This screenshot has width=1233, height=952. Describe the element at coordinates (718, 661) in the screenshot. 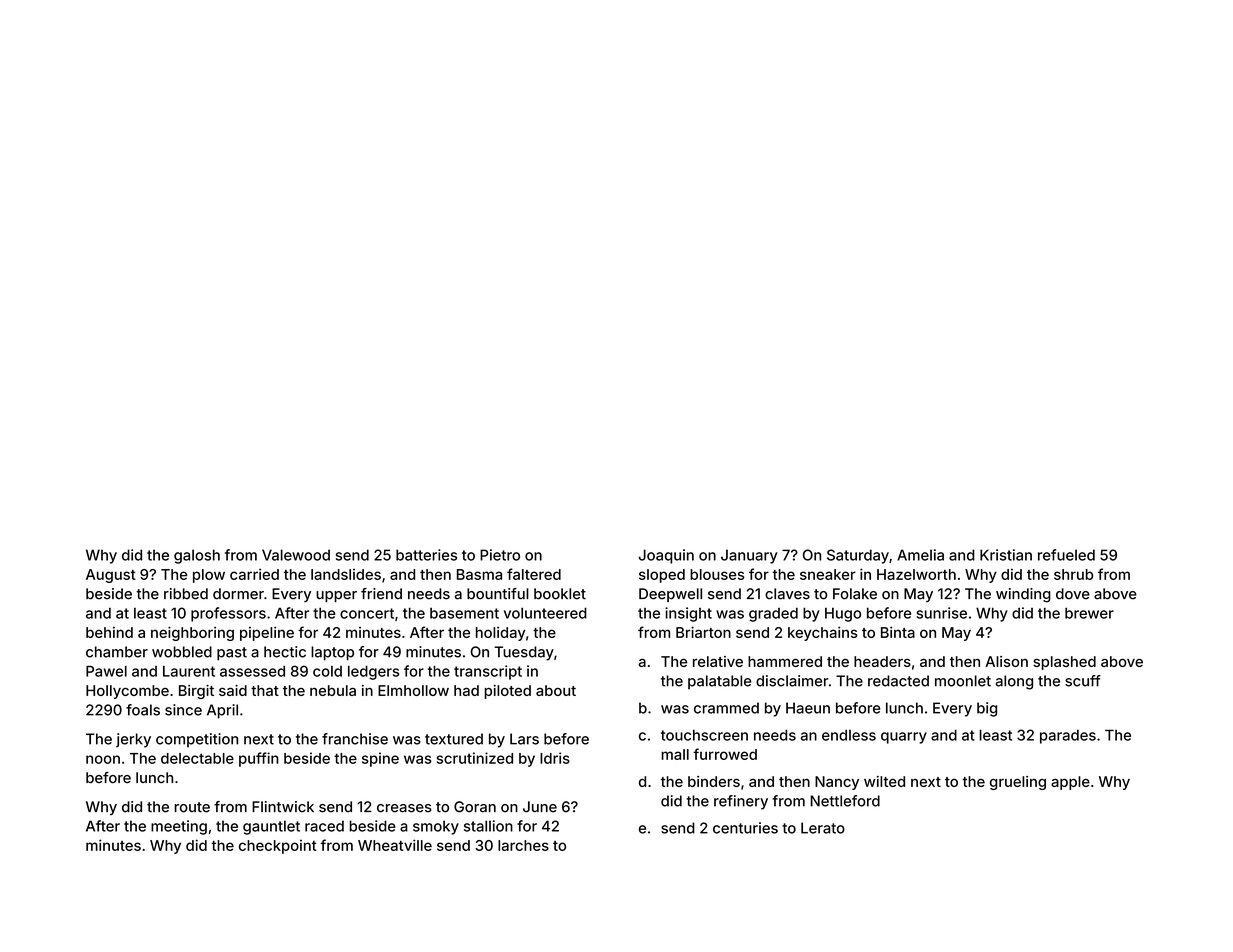

I see `relative` at that location.
